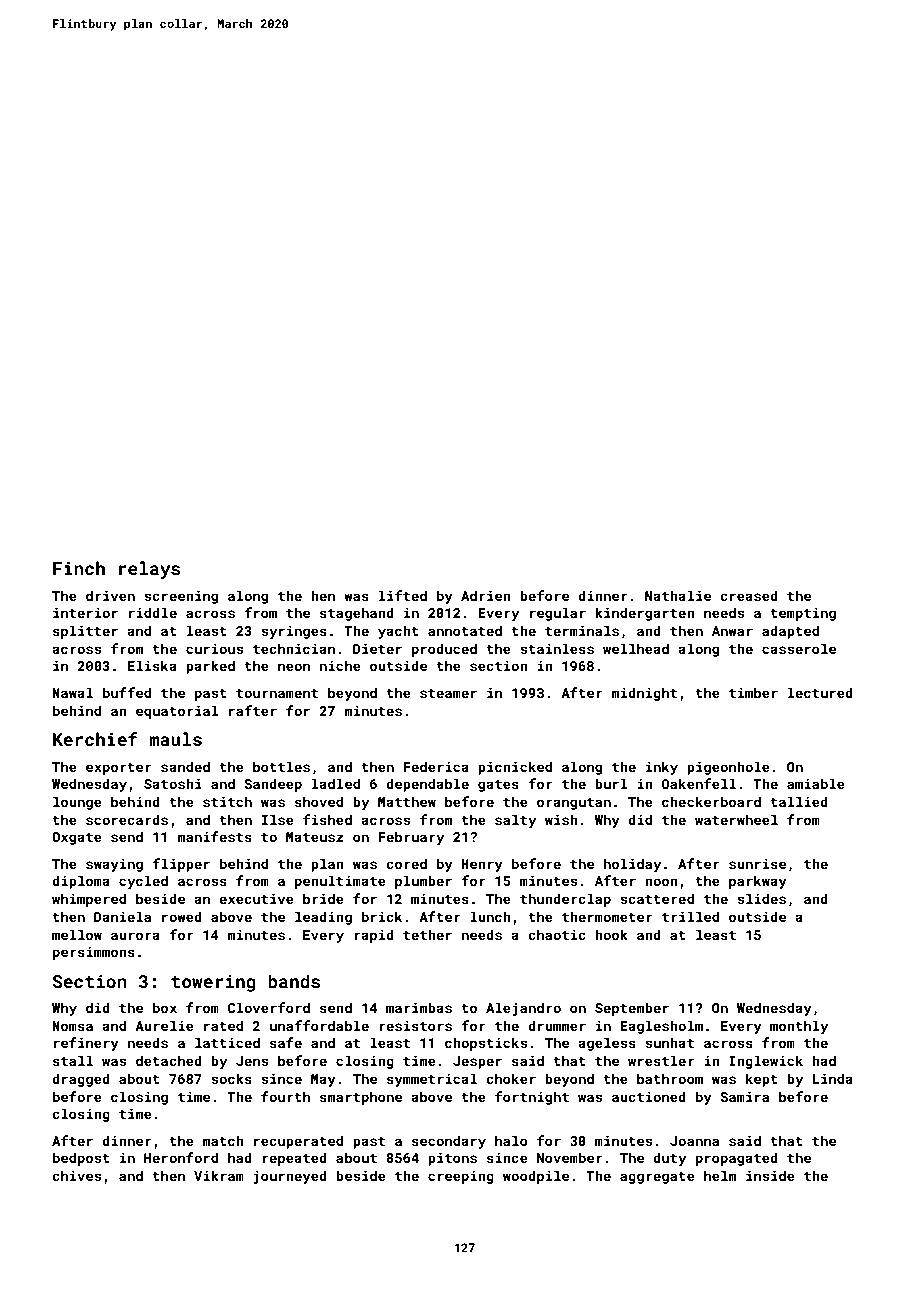 The width and height of the page is (908, 1316). I want to click on Vikram, so click(219, 1175).
